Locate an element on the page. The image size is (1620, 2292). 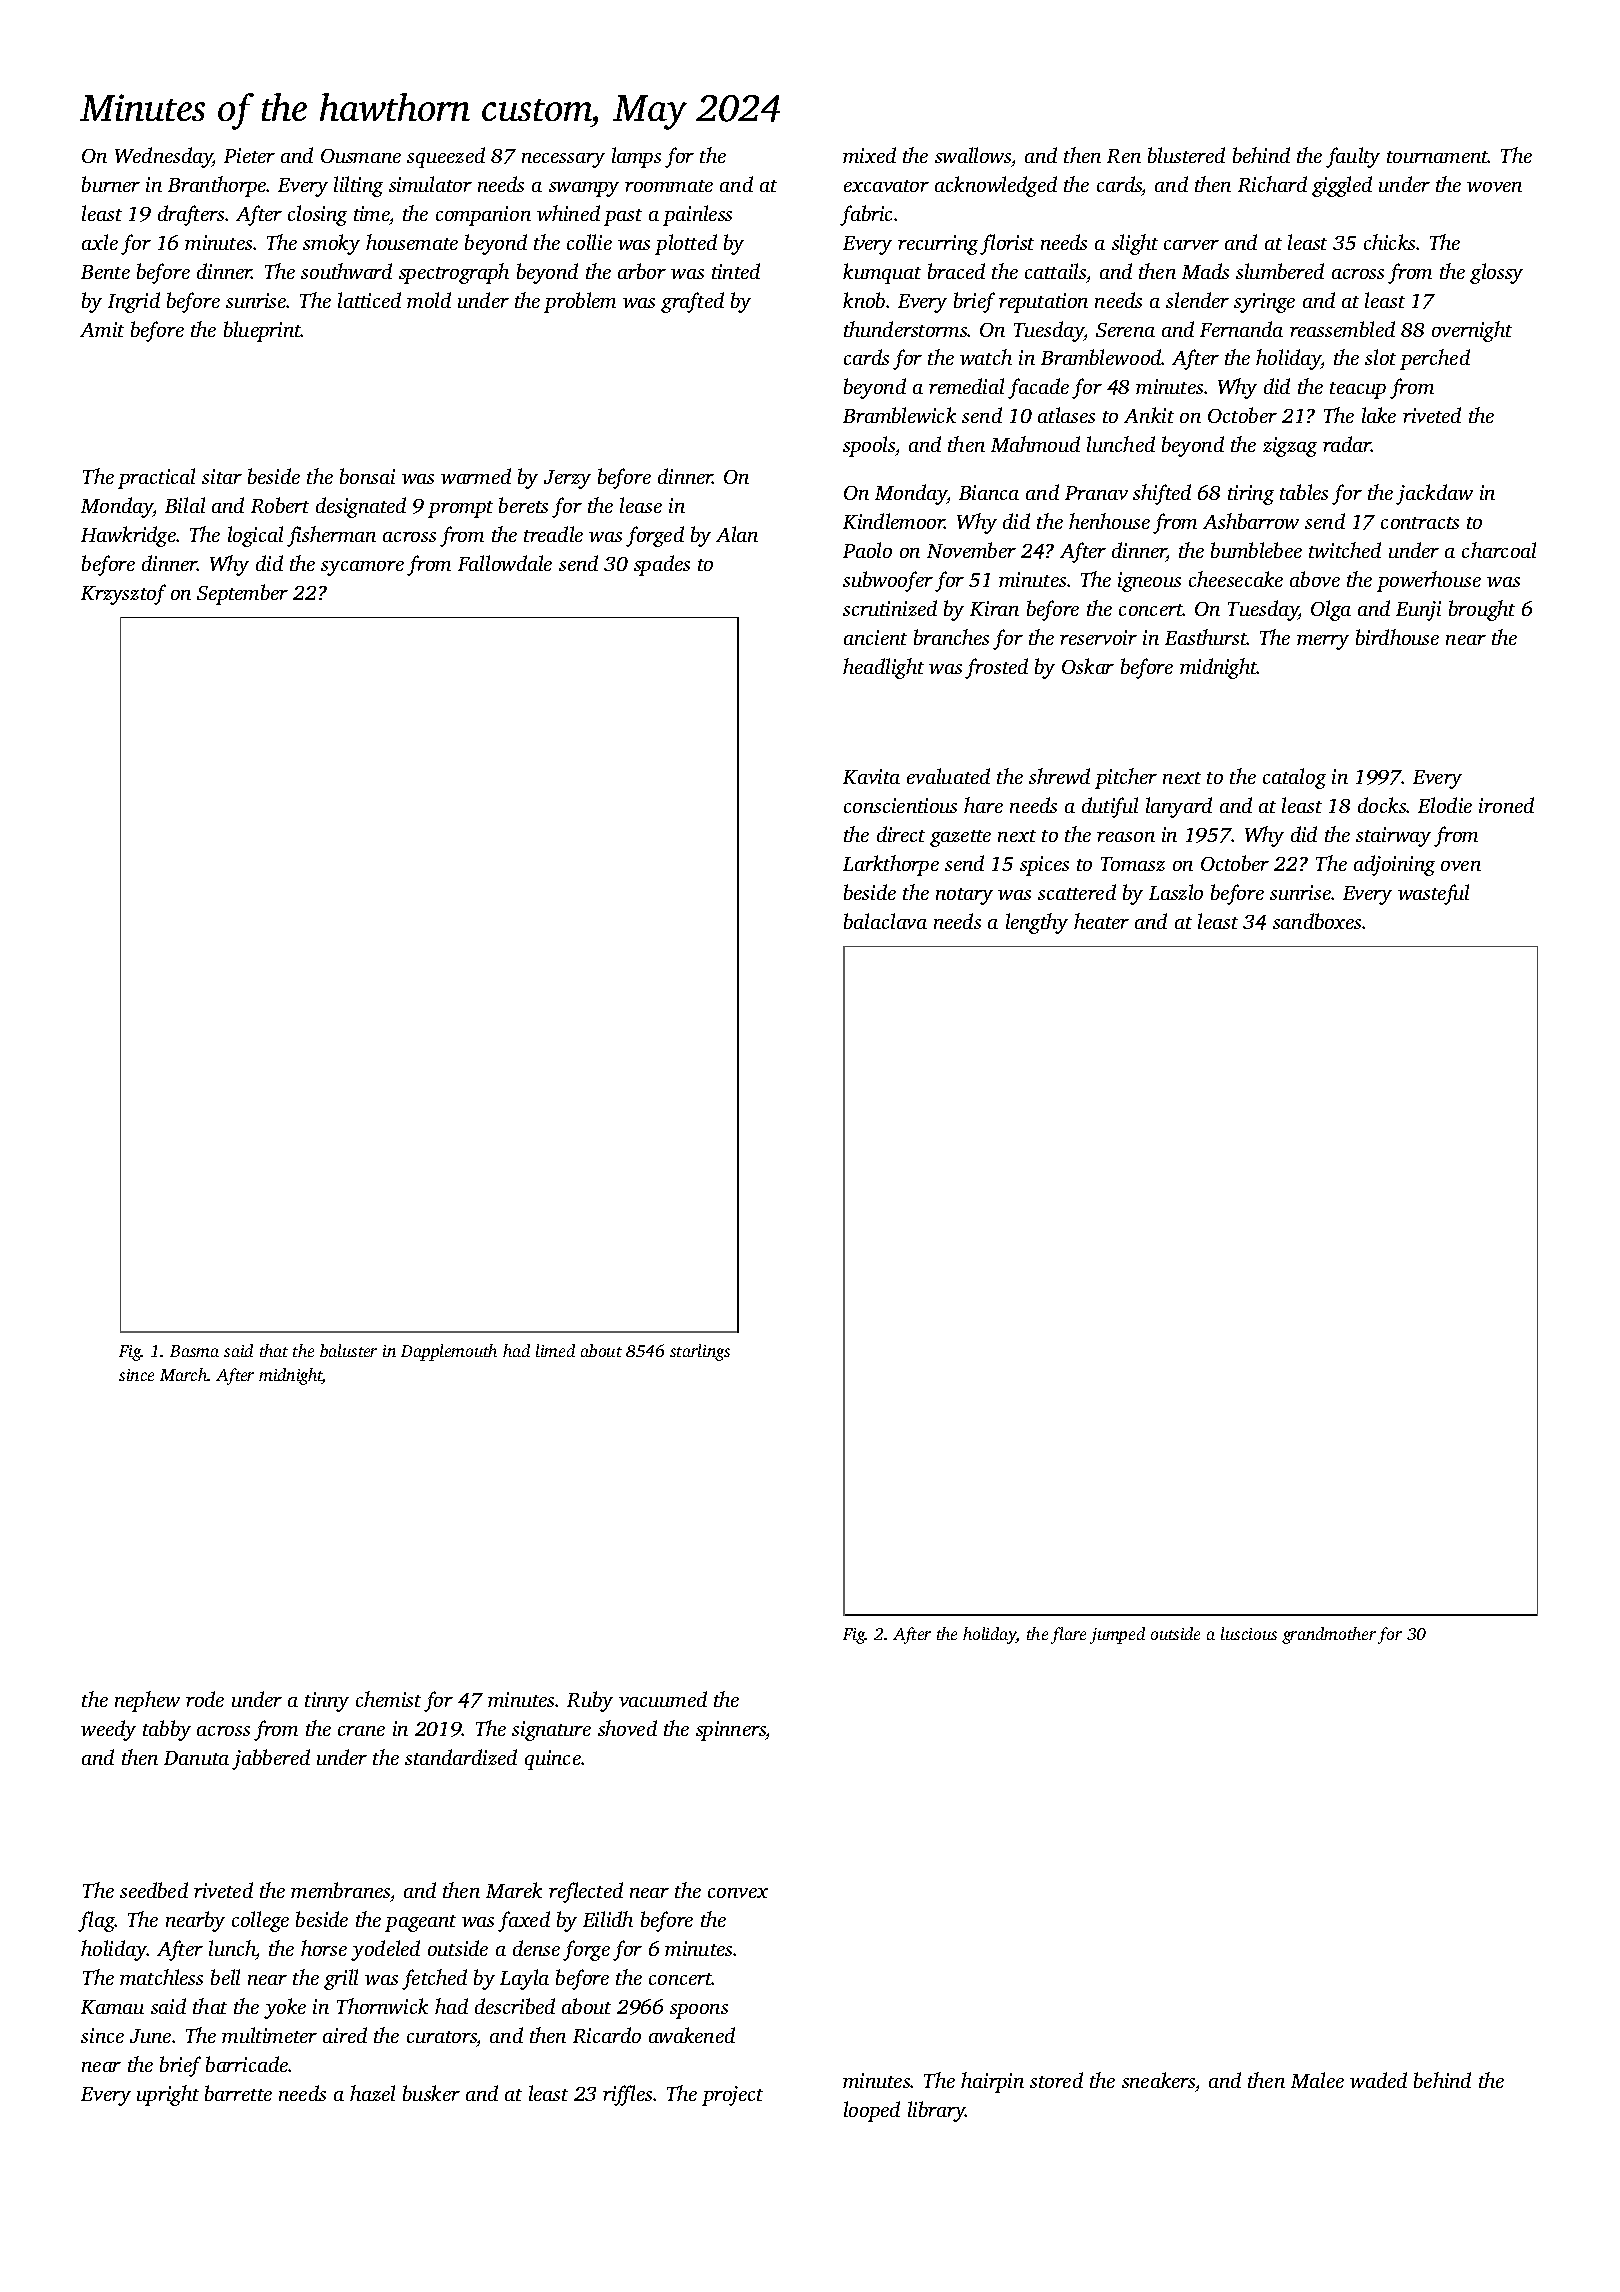
March is located at coordinates (184, 1374).
